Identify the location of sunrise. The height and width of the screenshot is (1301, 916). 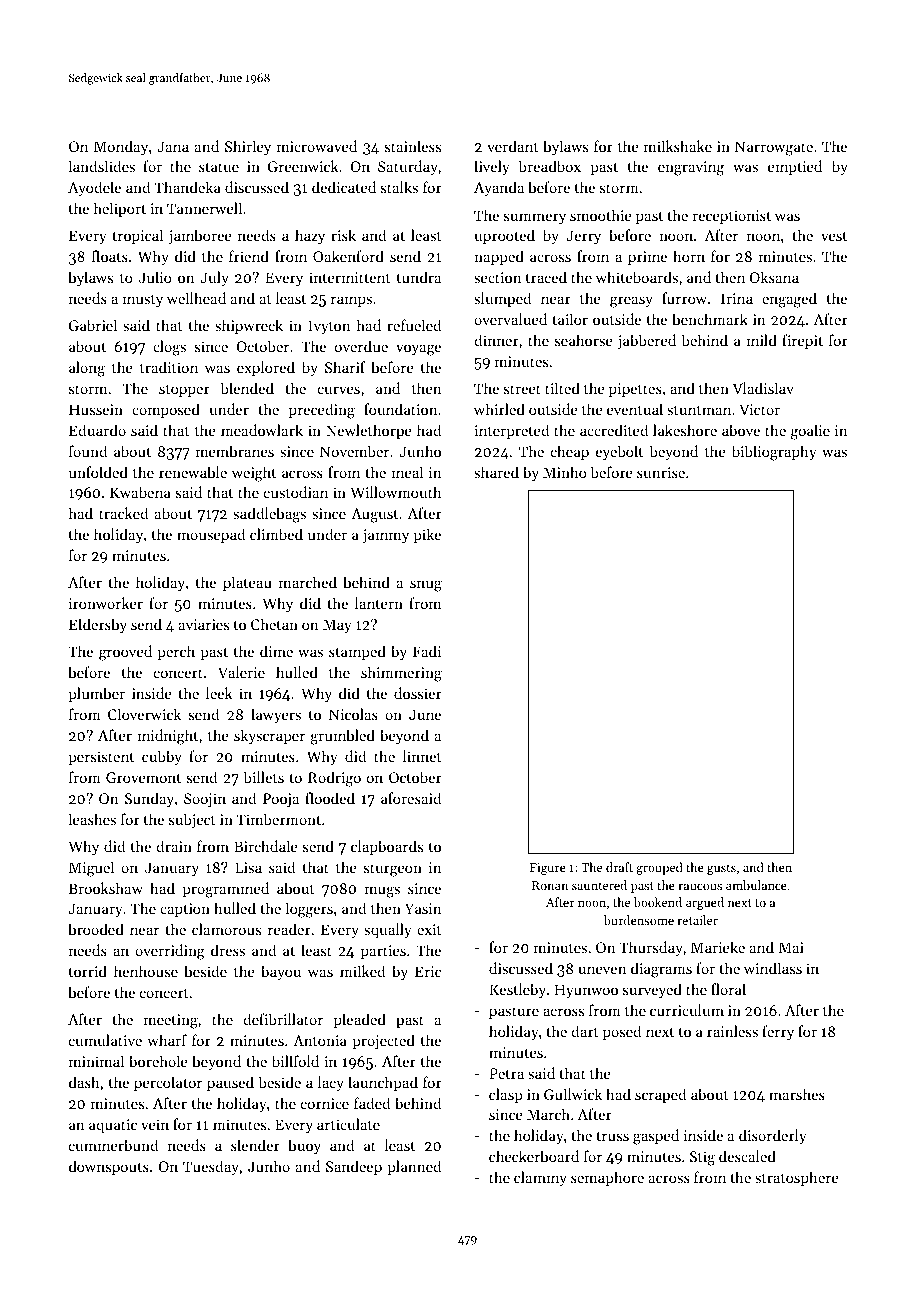
(661, 472).
